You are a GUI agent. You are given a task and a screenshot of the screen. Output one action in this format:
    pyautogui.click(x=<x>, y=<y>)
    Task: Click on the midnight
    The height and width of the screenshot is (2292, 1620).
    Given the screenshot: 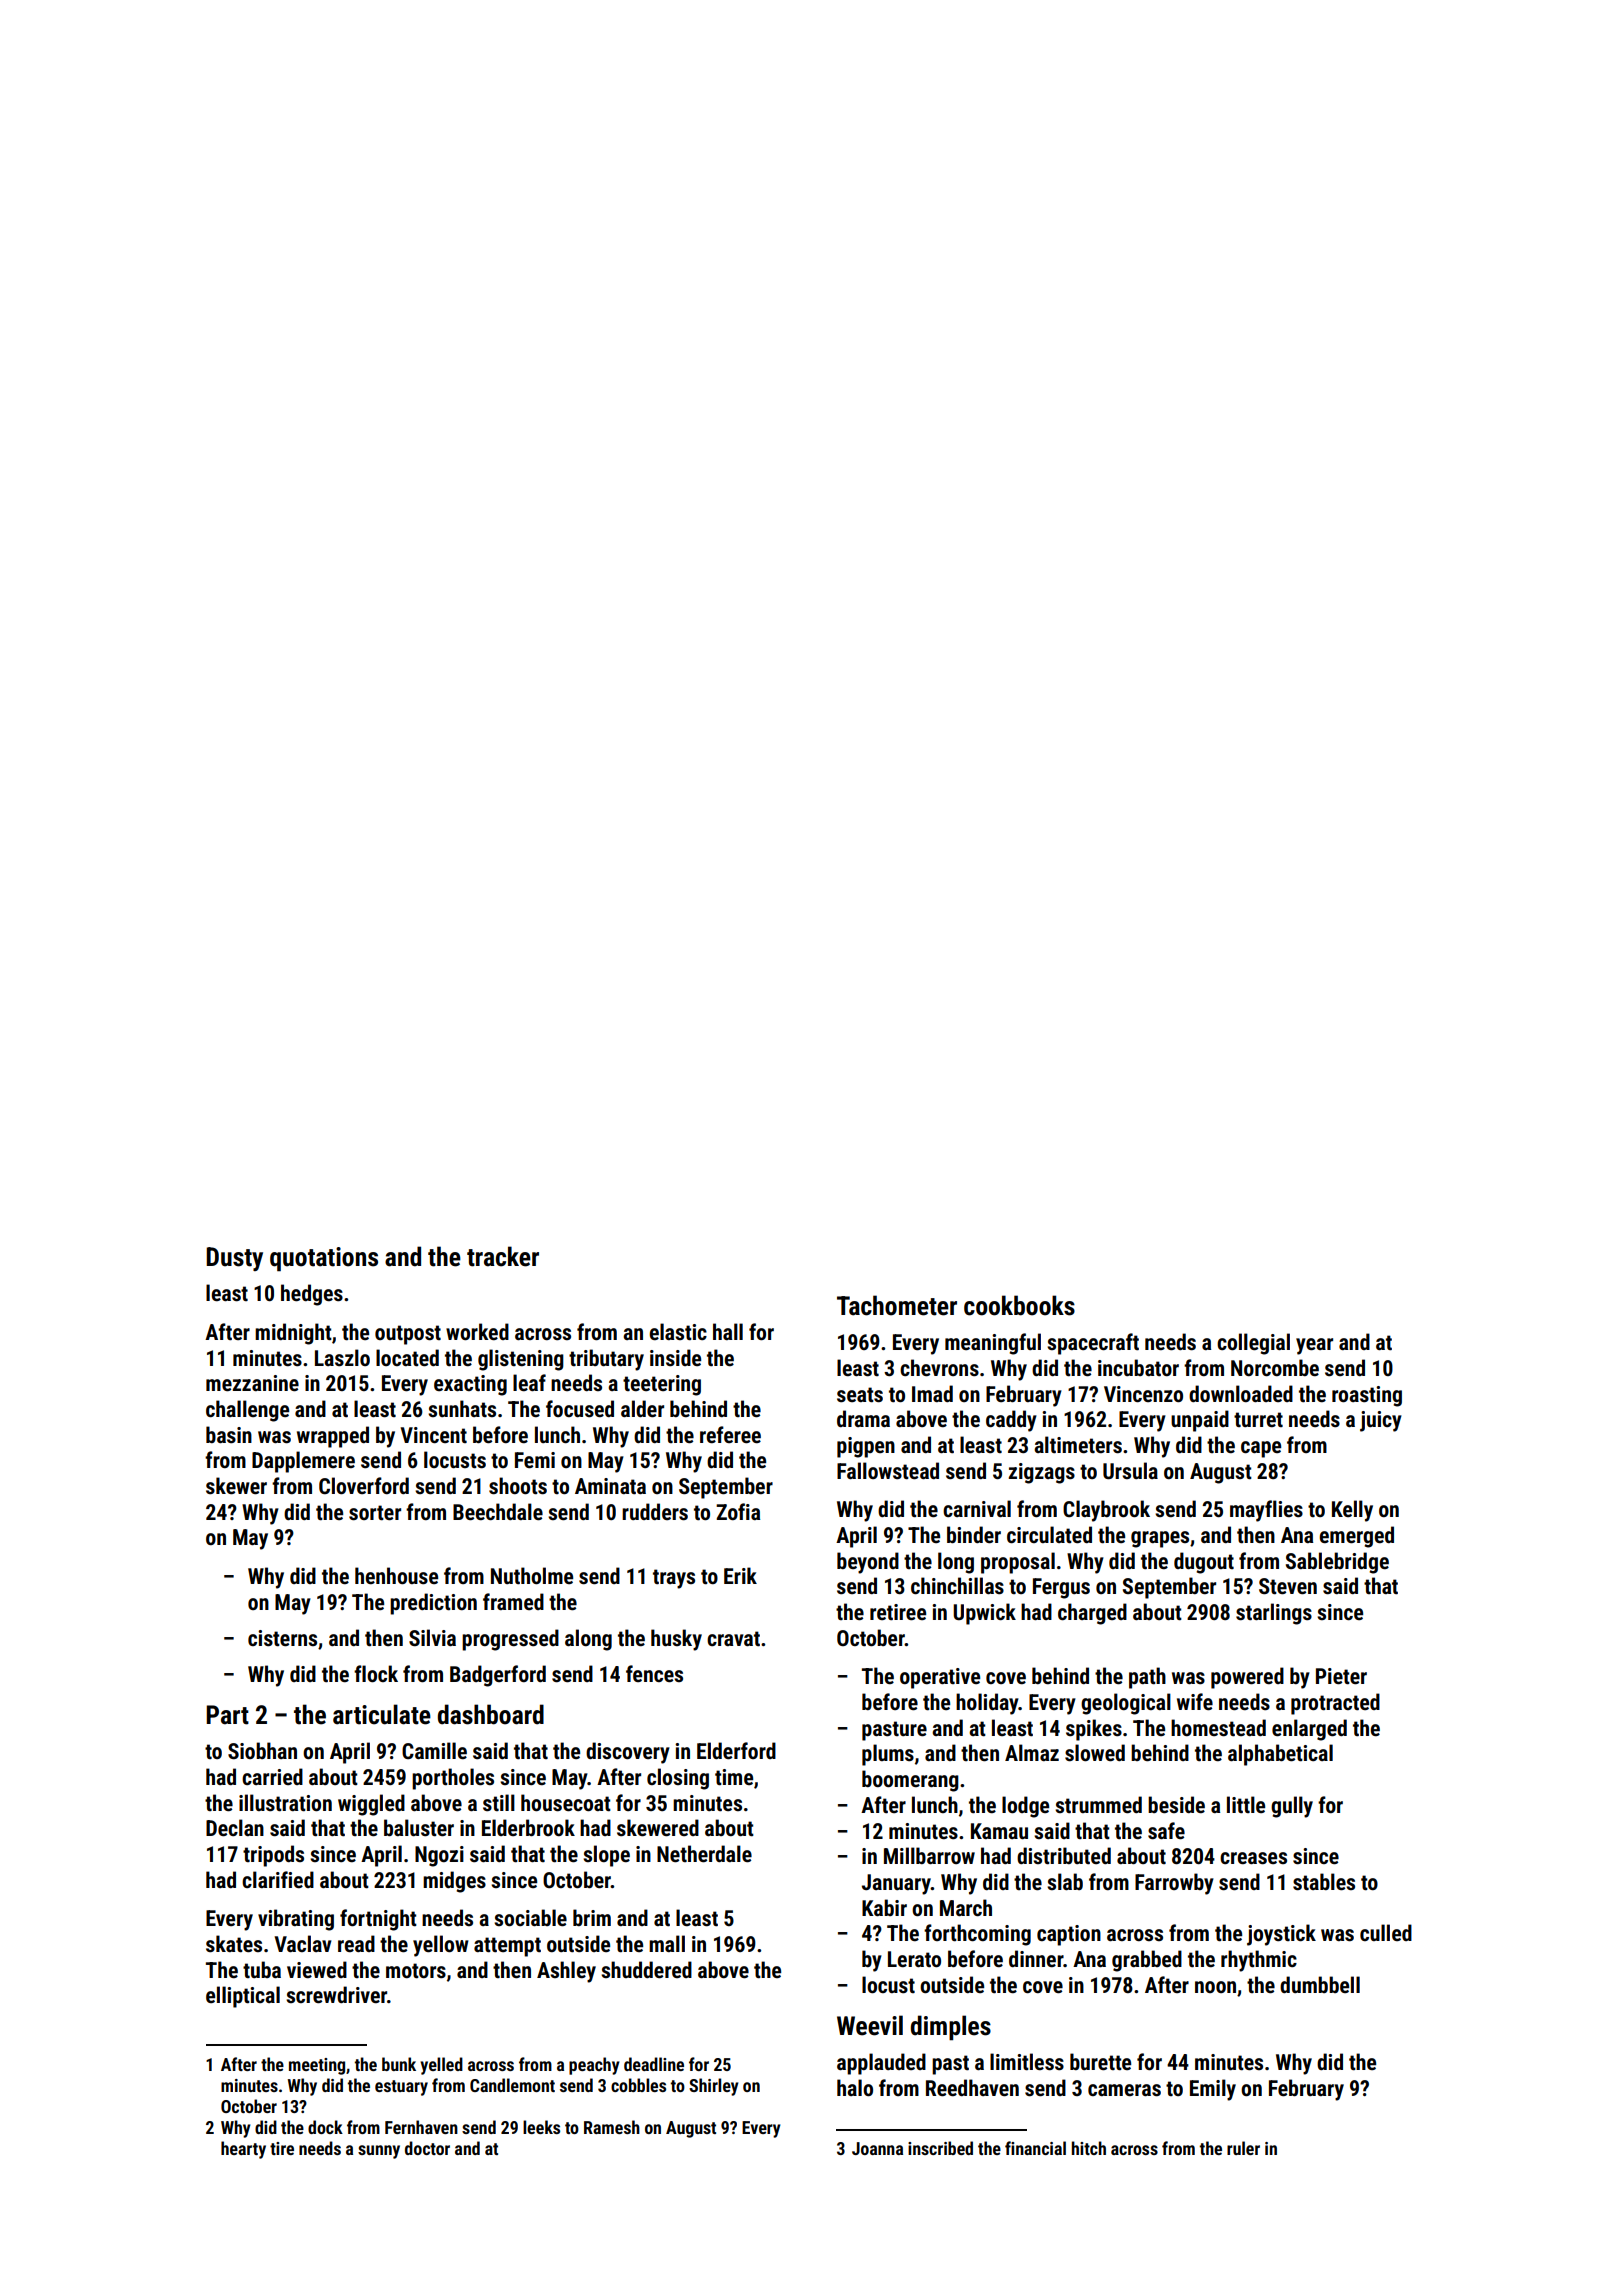 What is the action you would take?
    pyautogui.click(x=293, y=1334)
